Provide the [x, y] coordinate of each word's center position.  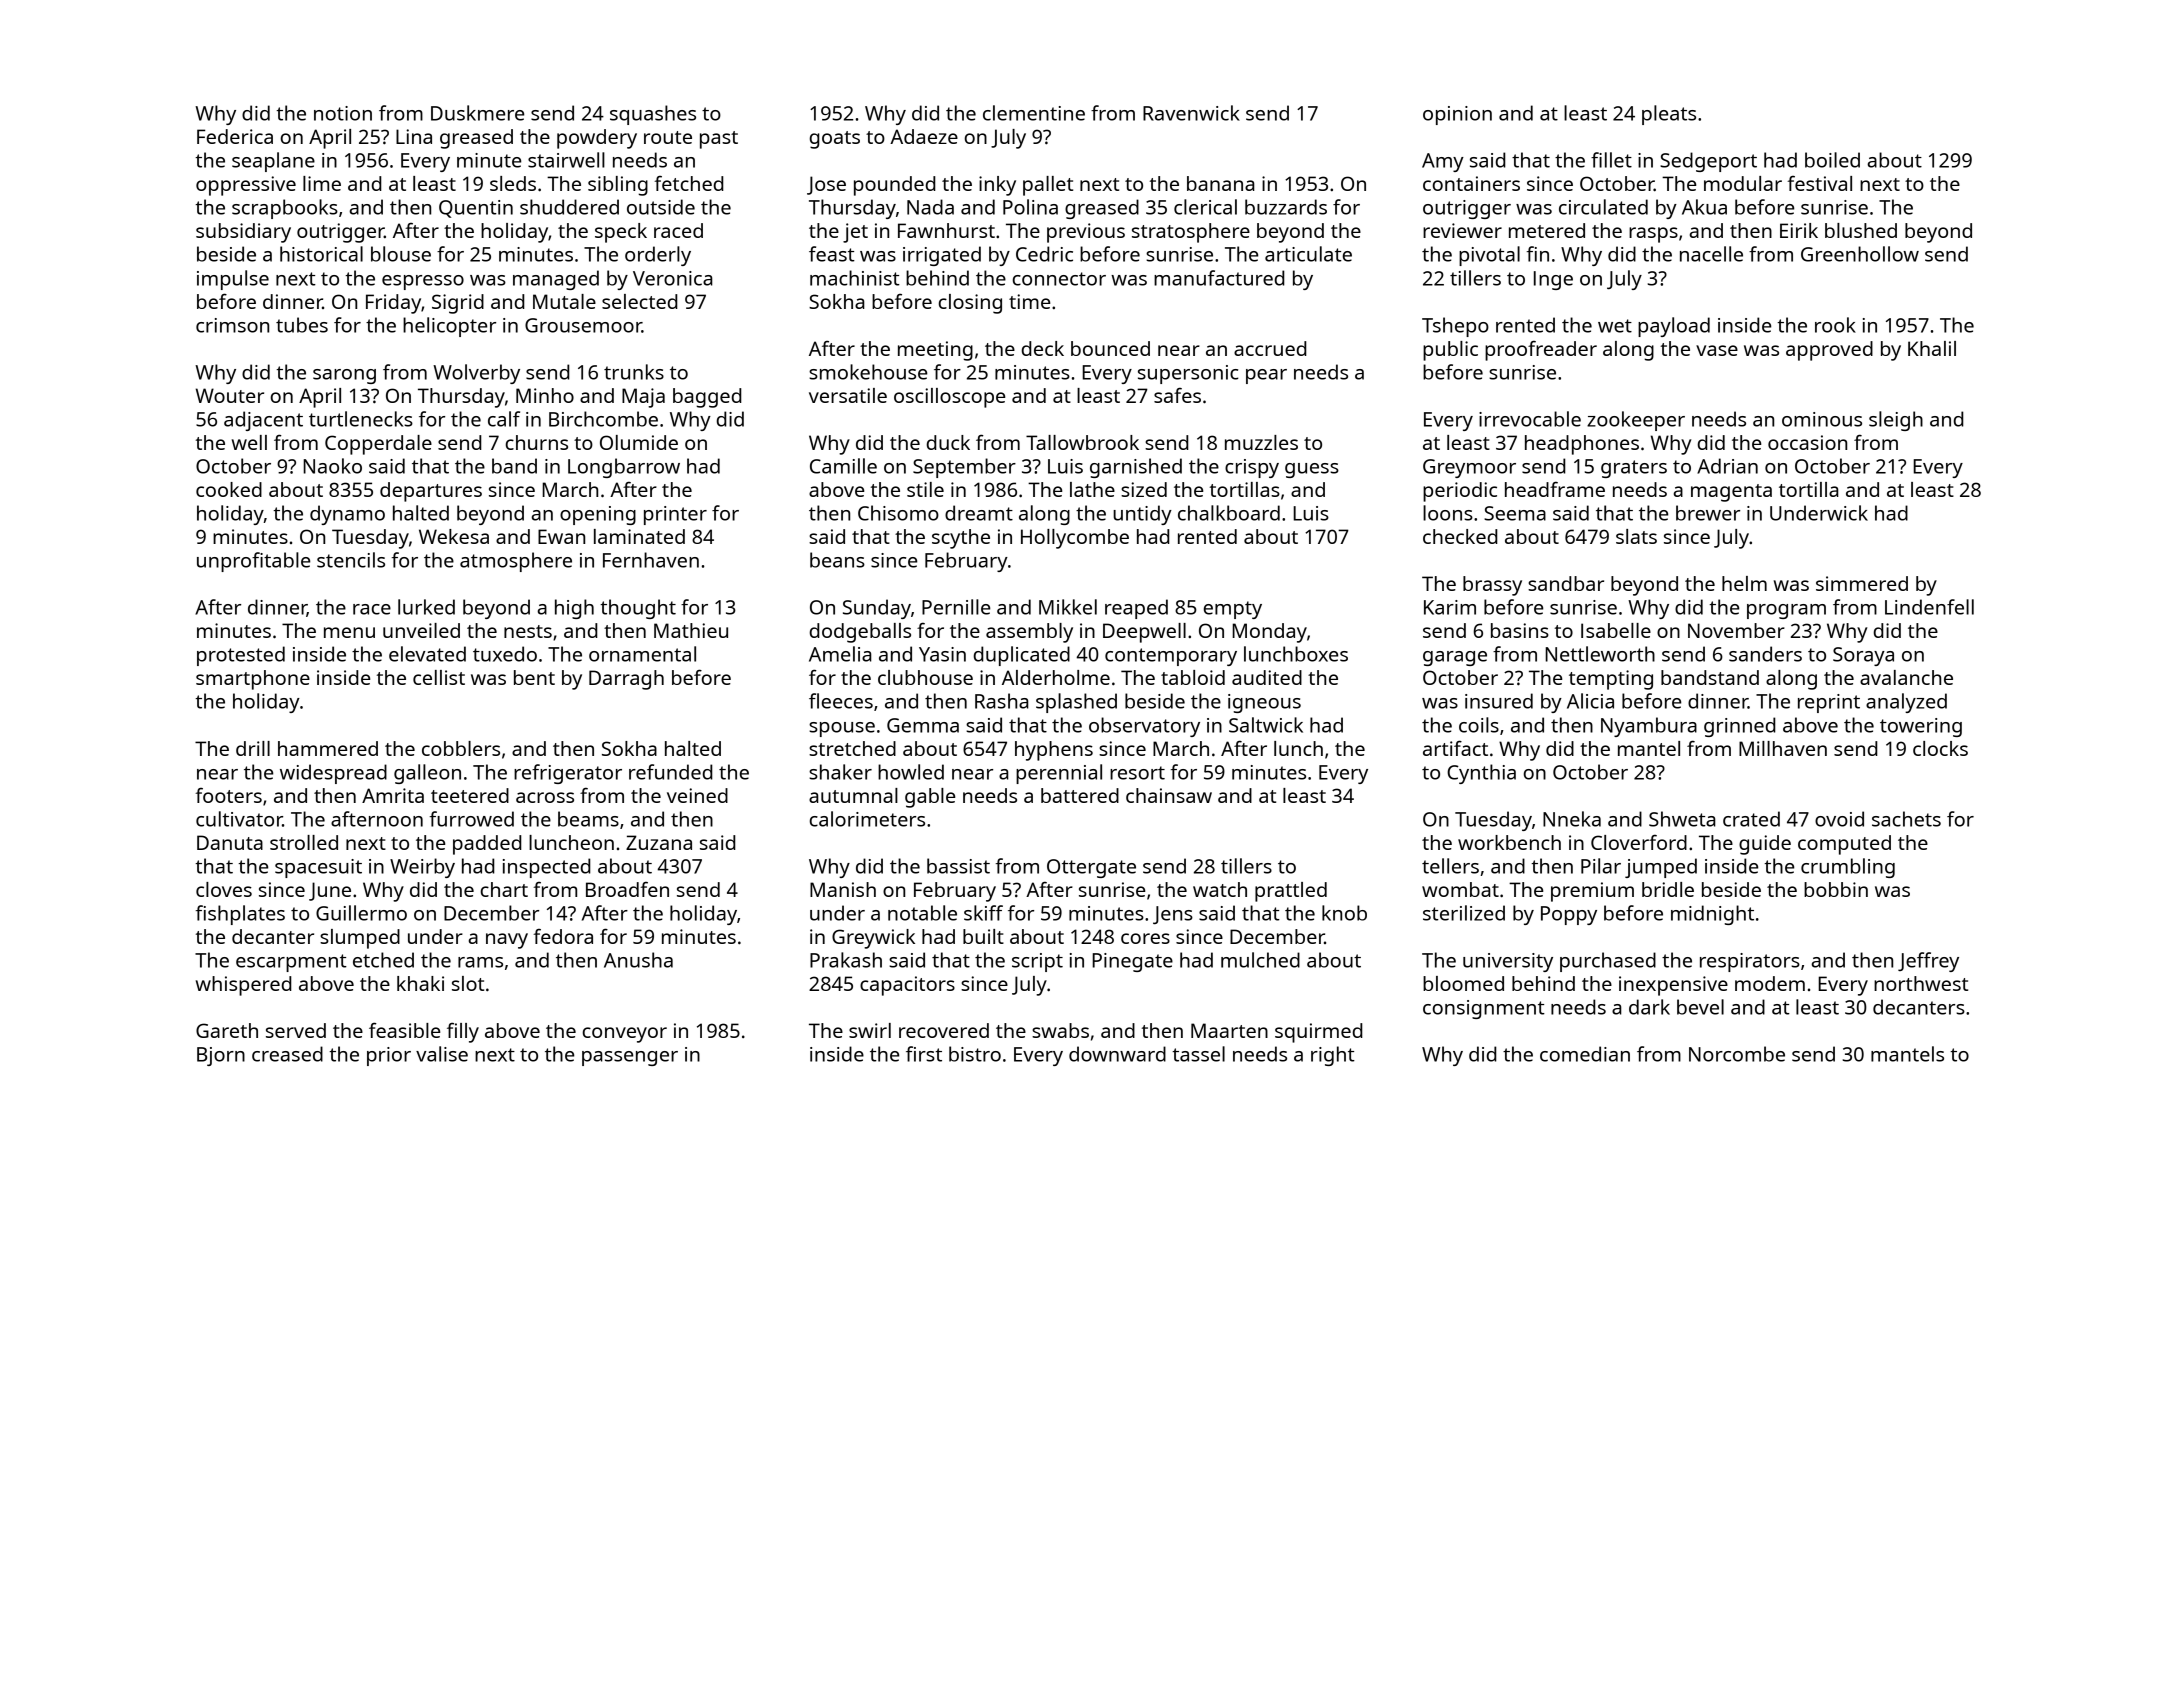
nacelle [1711, 254]
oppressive [246, 186]
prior [389, 1056]
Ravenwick [1191, 113]
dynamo [347, 515]
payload [1674, 327]
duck [948, 442]
